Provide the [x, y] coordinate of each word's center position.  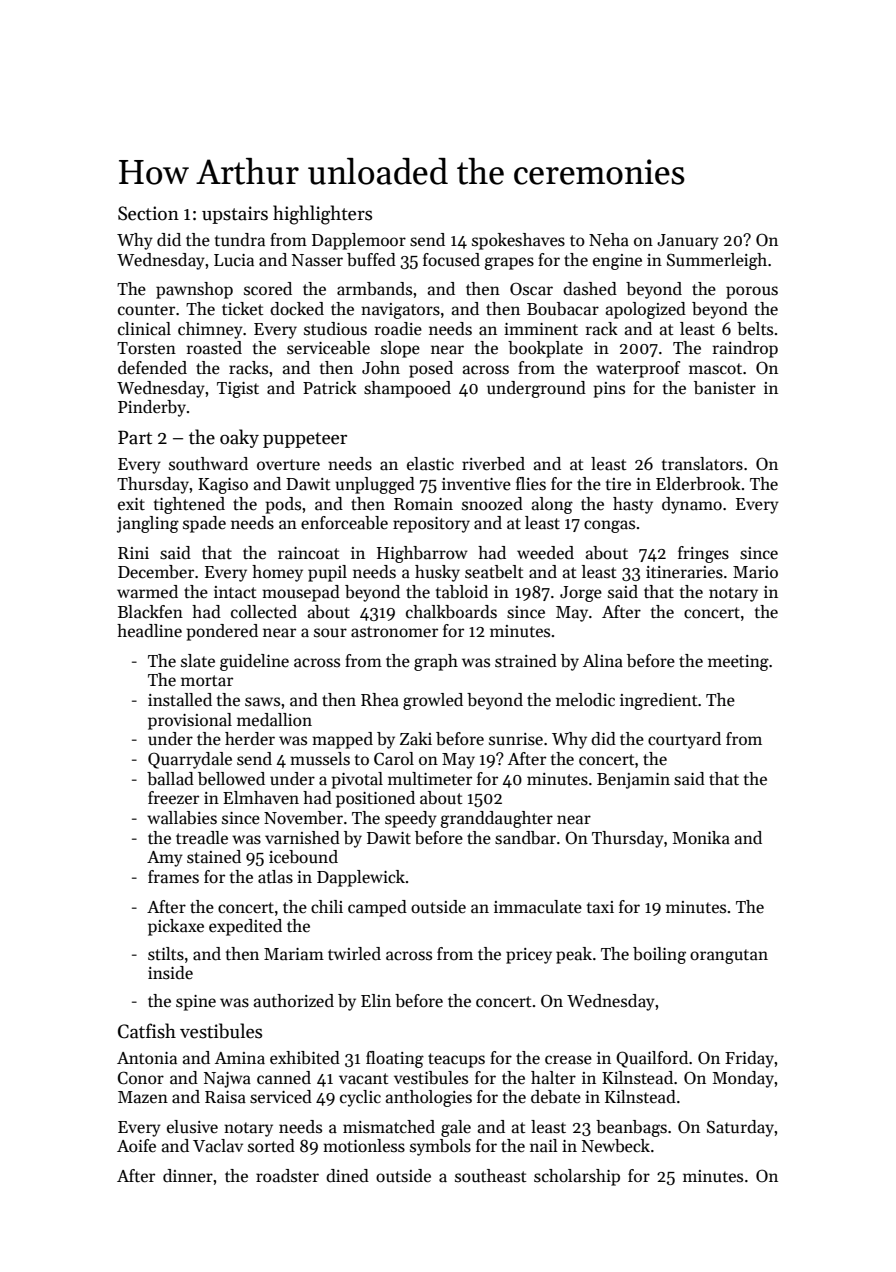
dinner [188, 1175]
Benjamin [633, 781]
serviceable [328, 348]
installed [180, 700]
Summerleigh [717, 261]
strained [526, 661]
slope [400, 349]
